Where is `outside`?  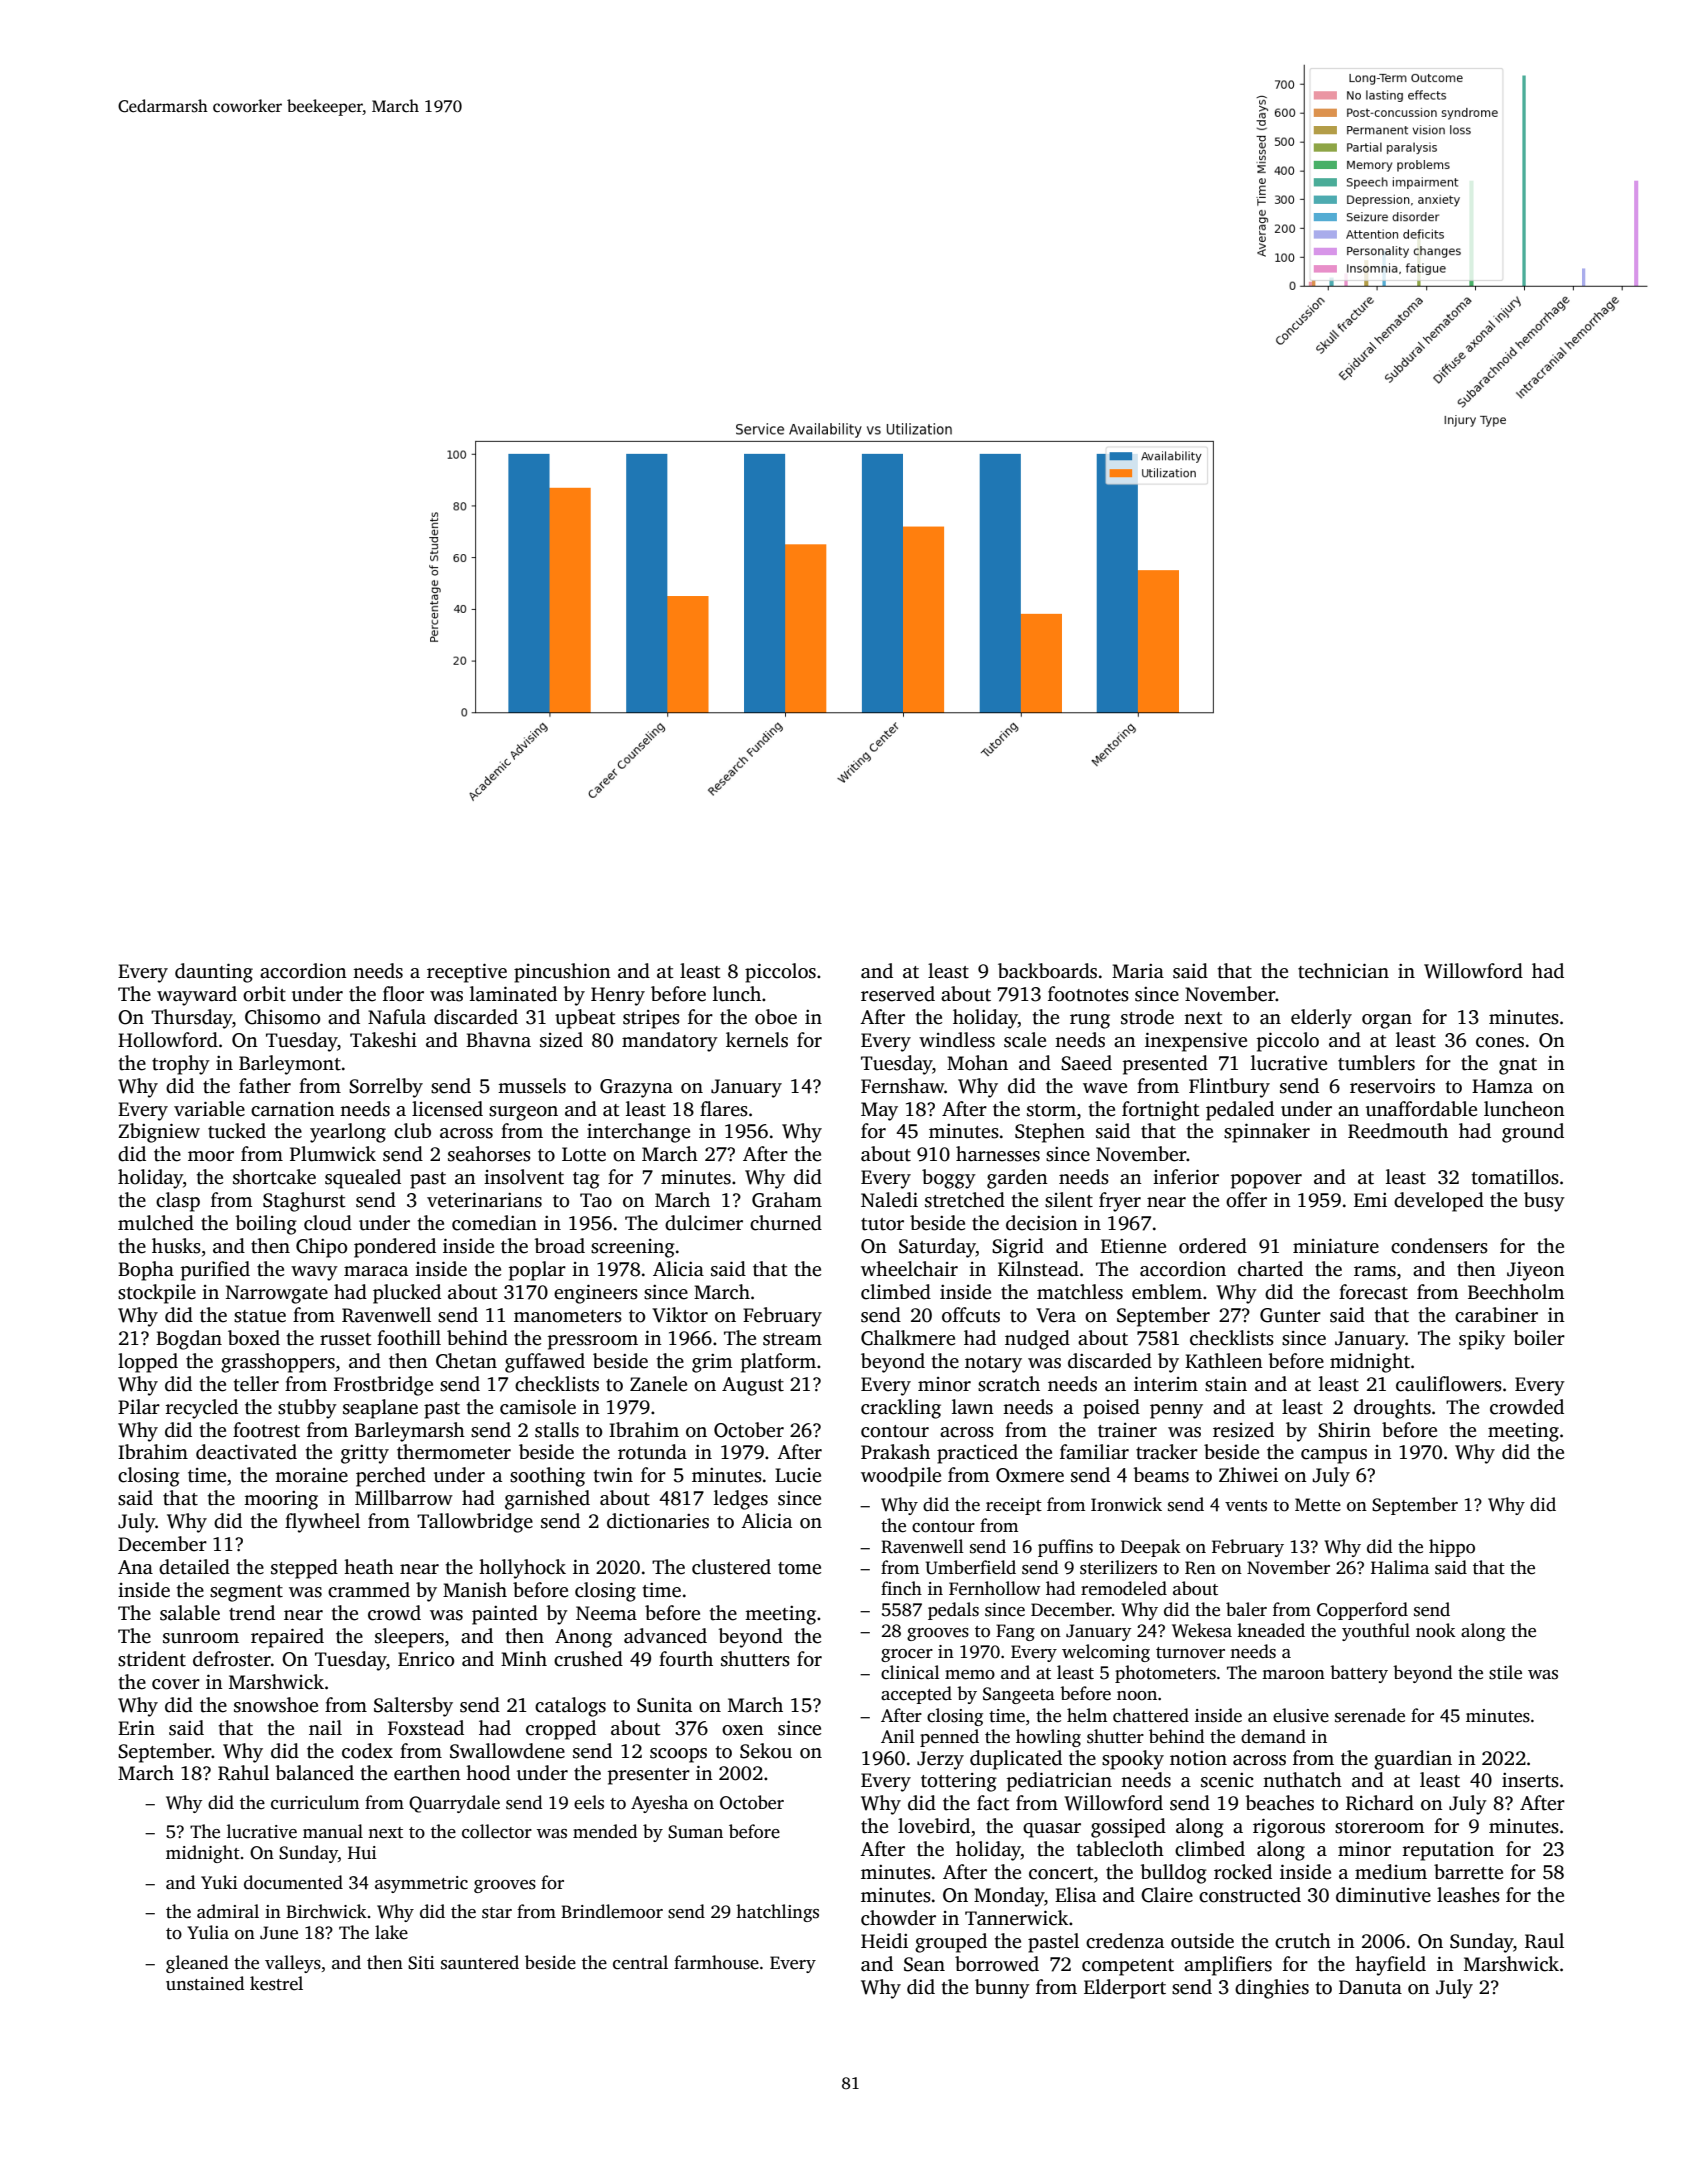 outside is located at coordinates (1202, 1941).
